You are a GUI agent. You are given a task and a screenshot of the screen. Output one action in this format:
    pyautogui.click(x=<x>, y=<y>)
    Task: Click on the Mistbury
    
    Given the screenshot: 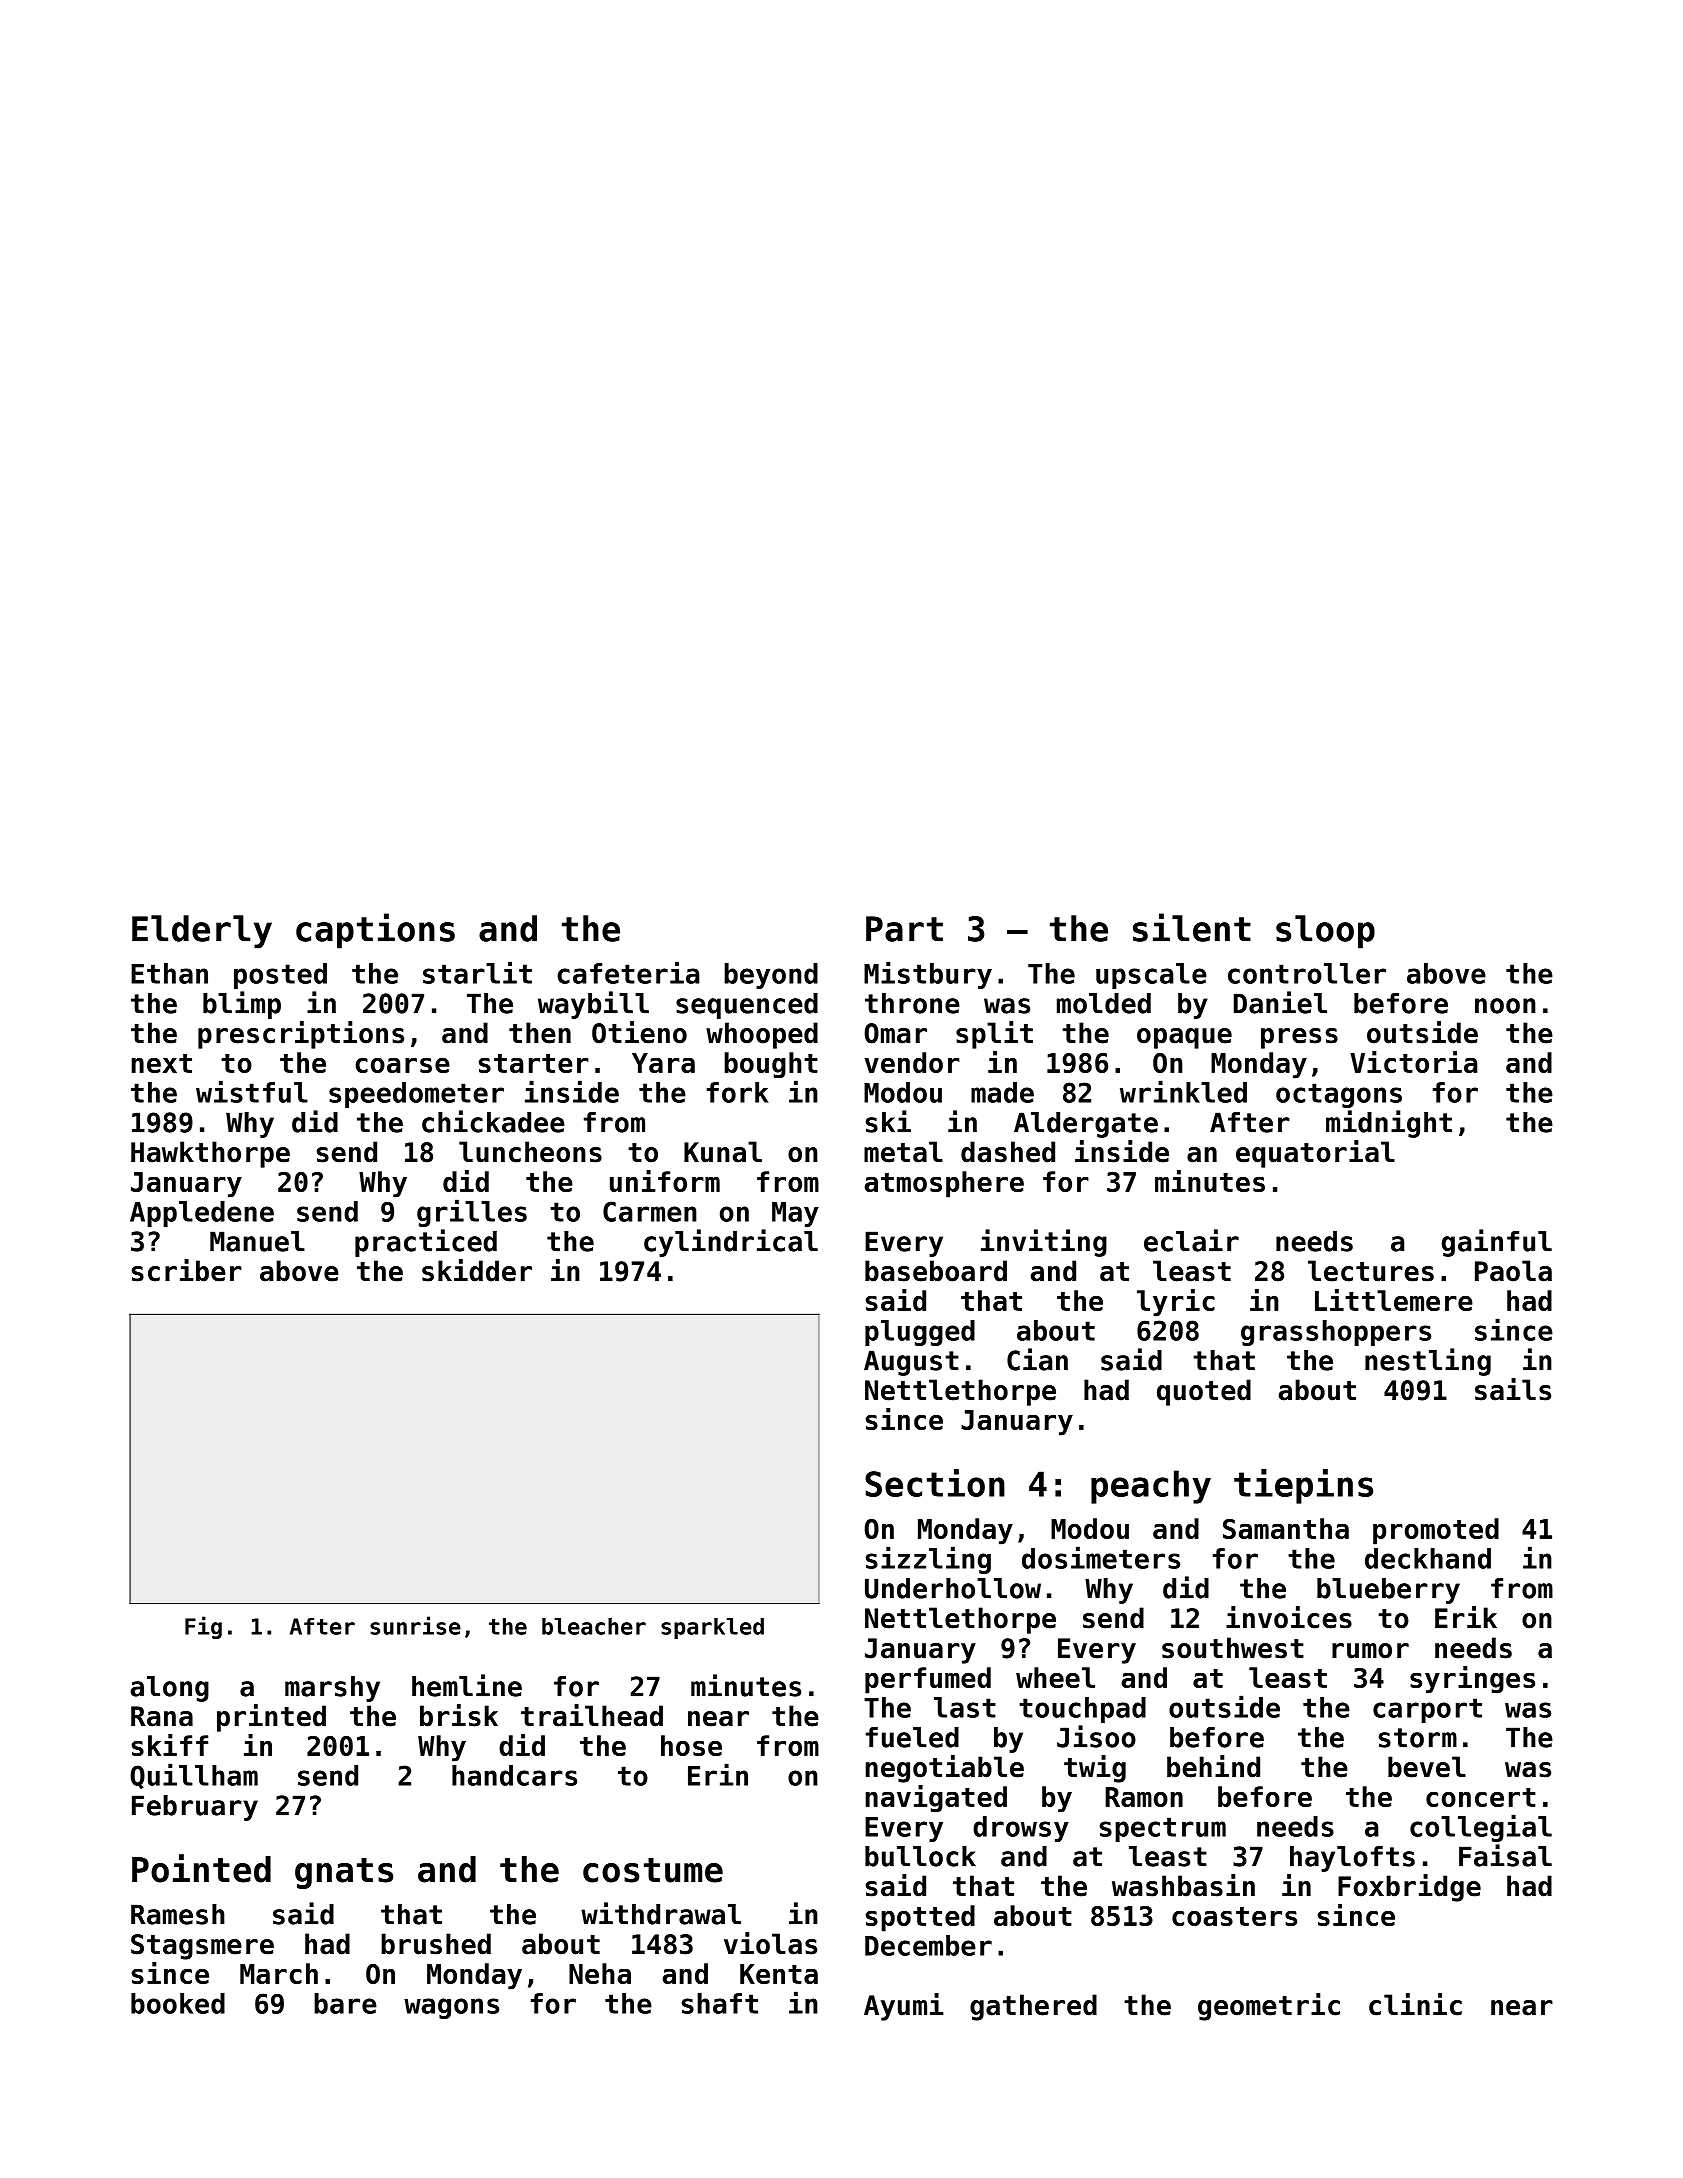 What is the action you would take?
    pyautogui.click(x=928, y=975)
